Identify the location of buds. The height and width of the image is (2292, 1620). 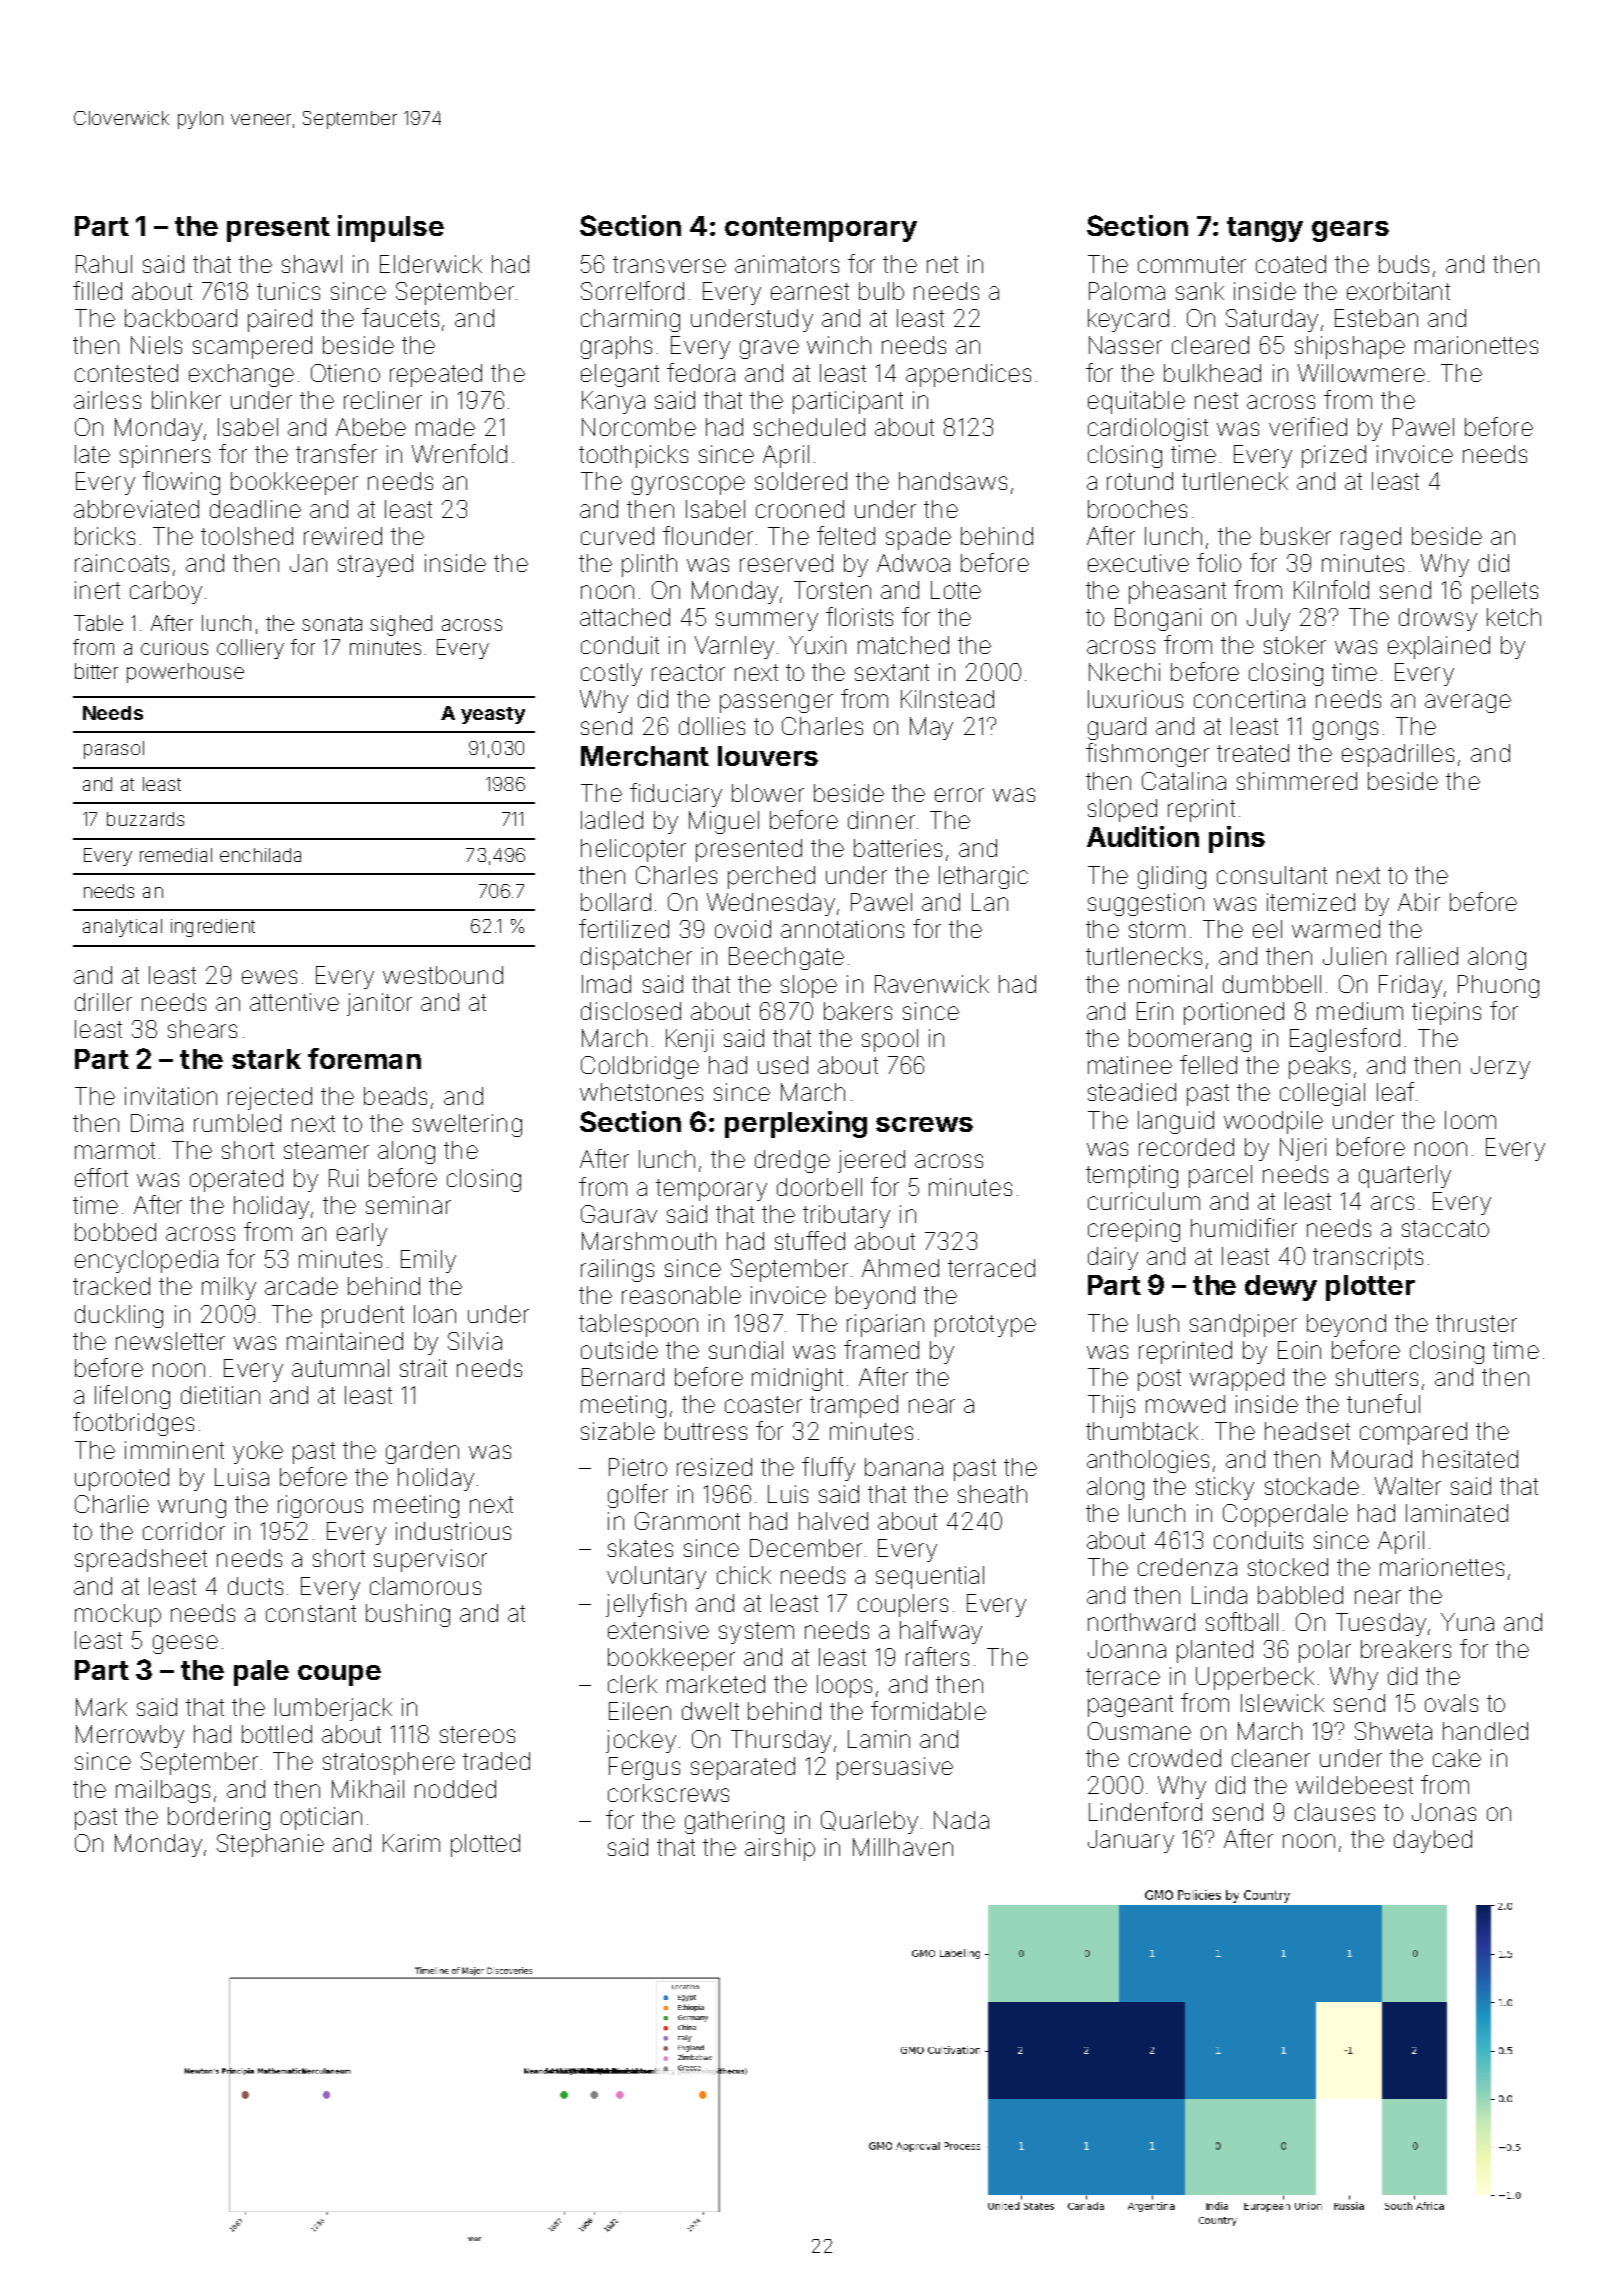
(1404, 264).
